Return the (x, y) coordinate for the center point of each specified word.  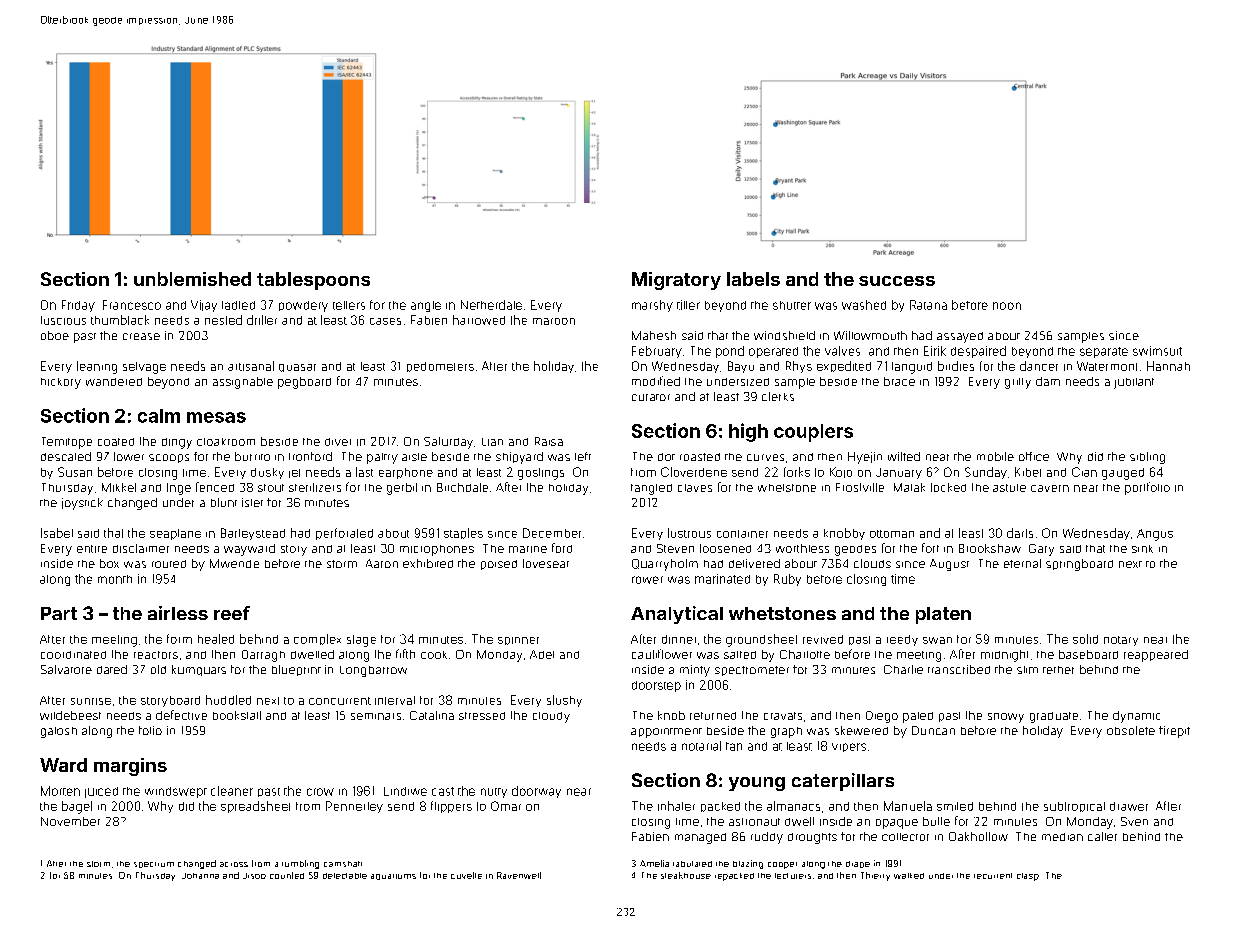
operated (773, 352)
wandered (114, 382)
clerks (778, 396)
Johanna (200, 876)
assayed (960, 337)
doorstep (656, 686)
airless (178, 613)
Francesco (132, 305)
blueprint (296, 670)
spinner (518, 641)
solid (1085, 639)
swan (937, 640)
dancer (1039, 366)
